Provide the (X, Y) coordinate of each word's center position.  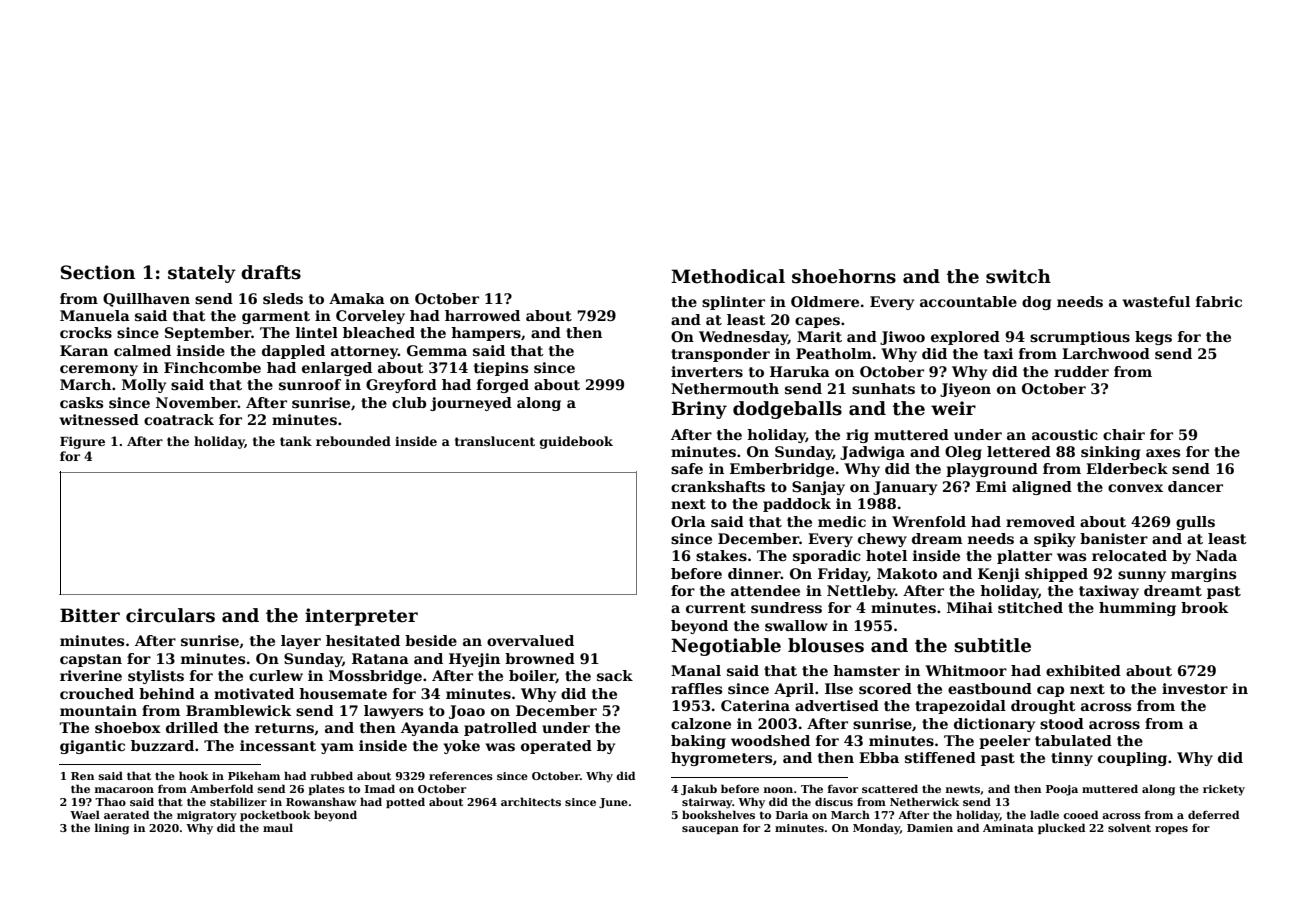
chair (1124, 434)
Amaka (357, 298)
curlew (276, 675)
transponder (720, 355)
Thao (110, 801)
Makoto (907, 573)
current (716, 608)
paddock (797, 505)
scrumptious (1080, 338)
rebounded (353, 441)
